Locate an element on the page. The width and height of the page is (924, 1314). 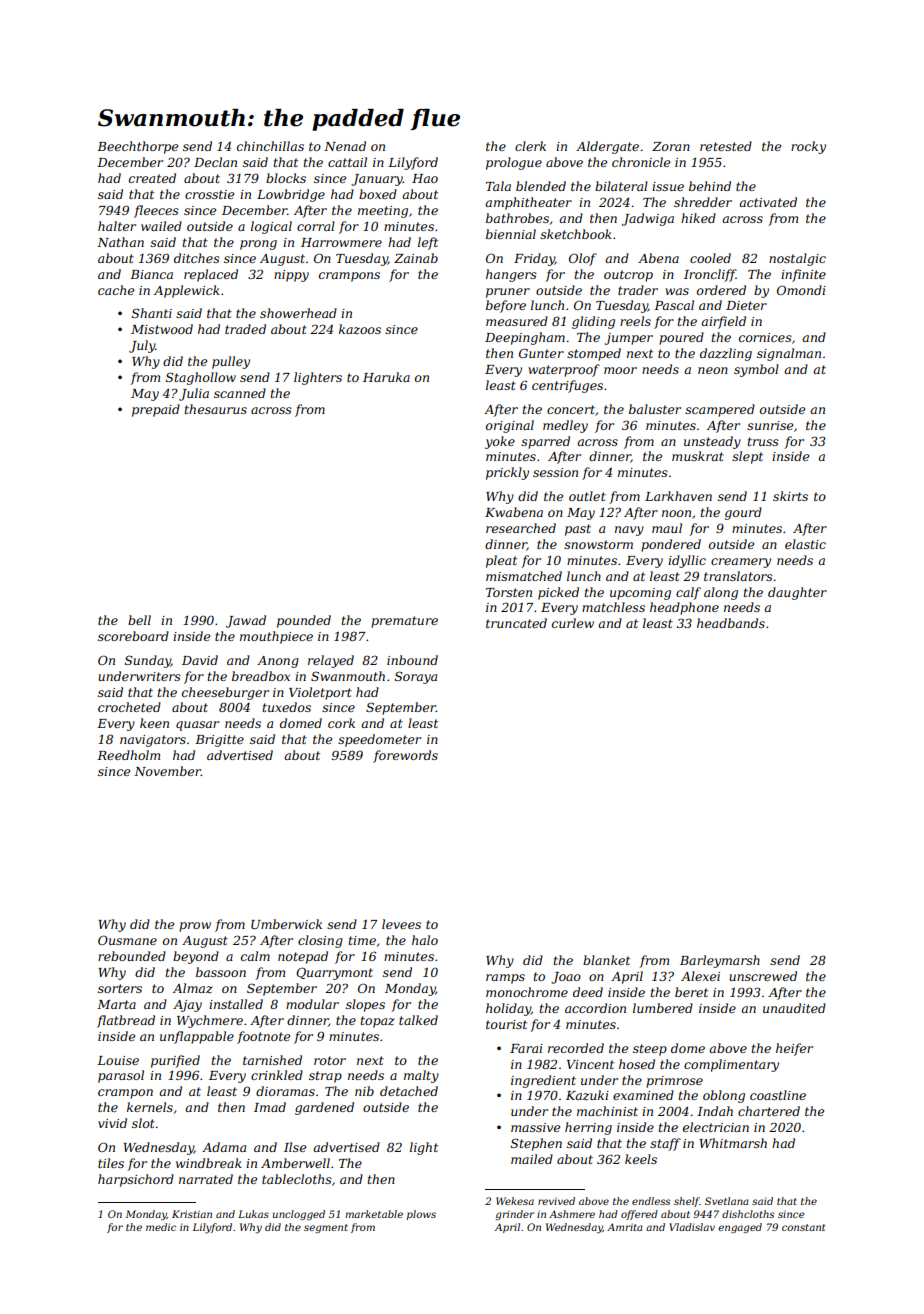
ramps is located at coordinates (505, 979).
